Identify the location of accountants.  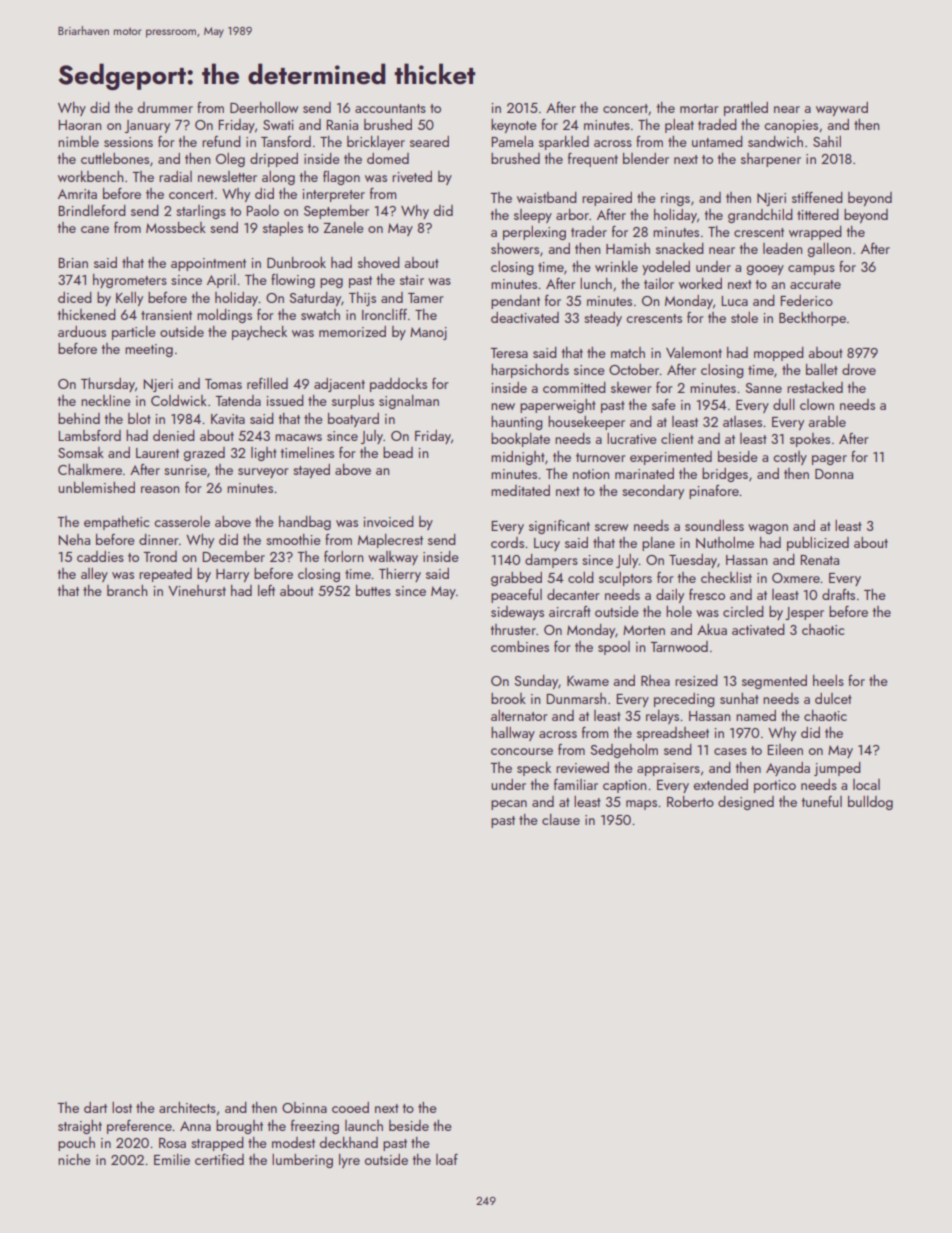
(390, 108).
